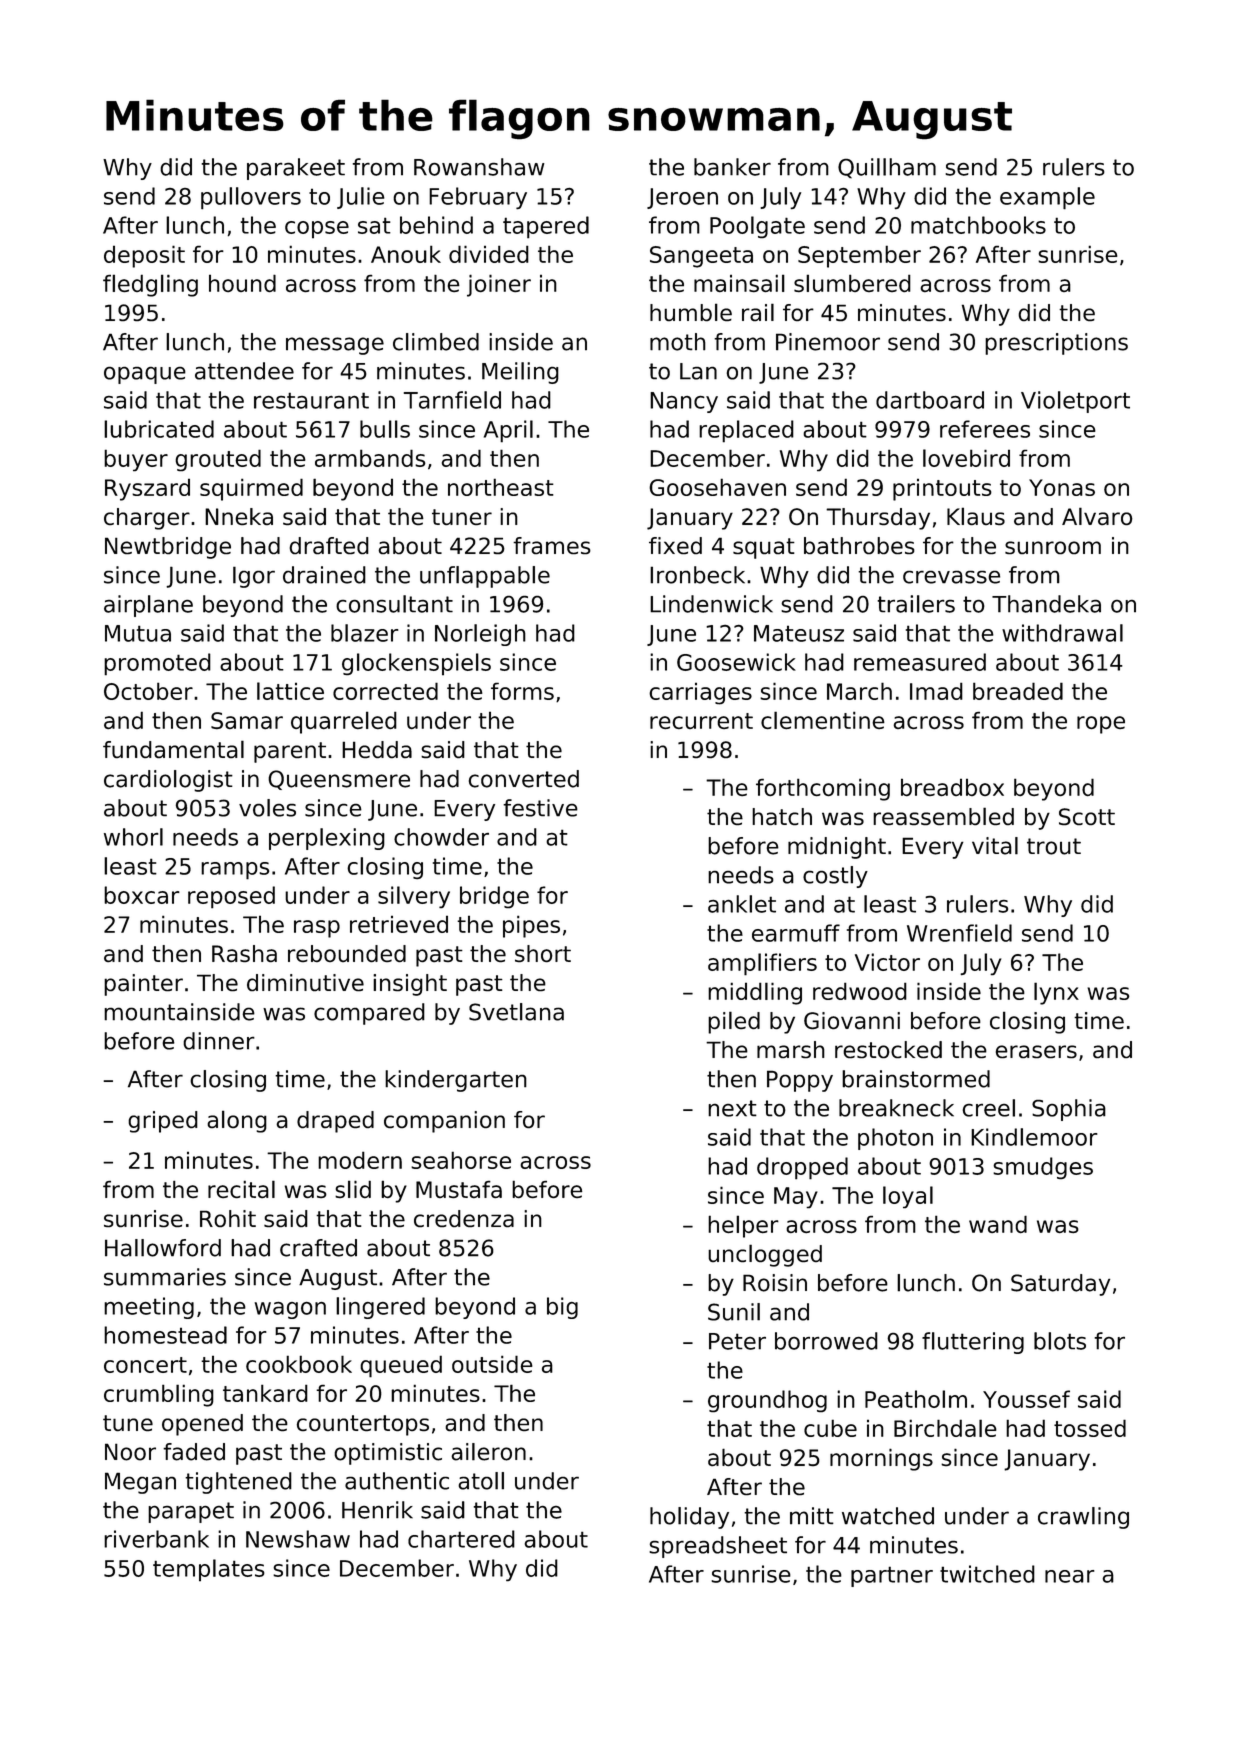  What do you see at coordinates (237, 1121) in the screenshot?
I see `along` at bounding box center [237, 1121].
